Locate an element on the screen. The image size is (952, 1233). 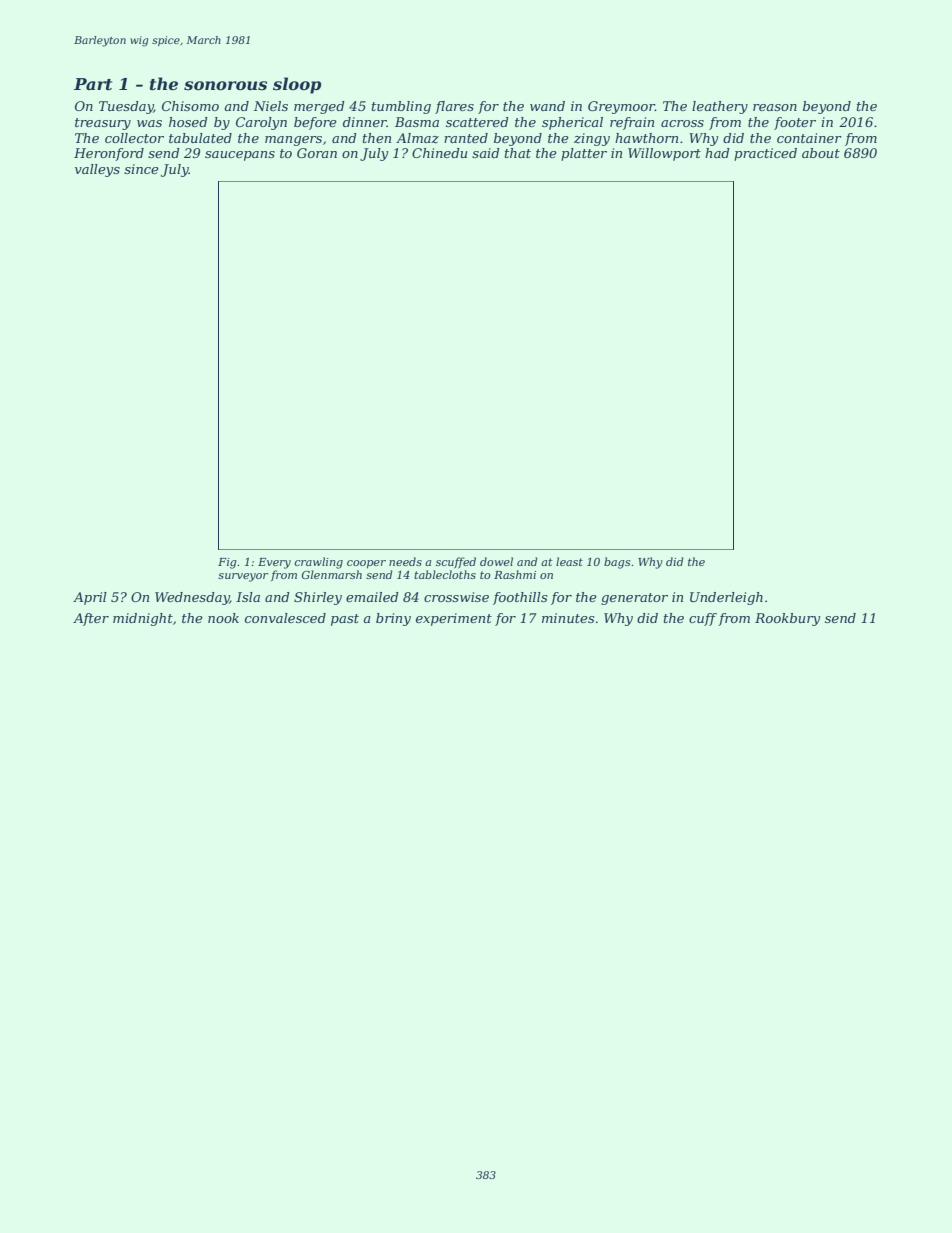
midnight is located at coordinates (143, 619).
